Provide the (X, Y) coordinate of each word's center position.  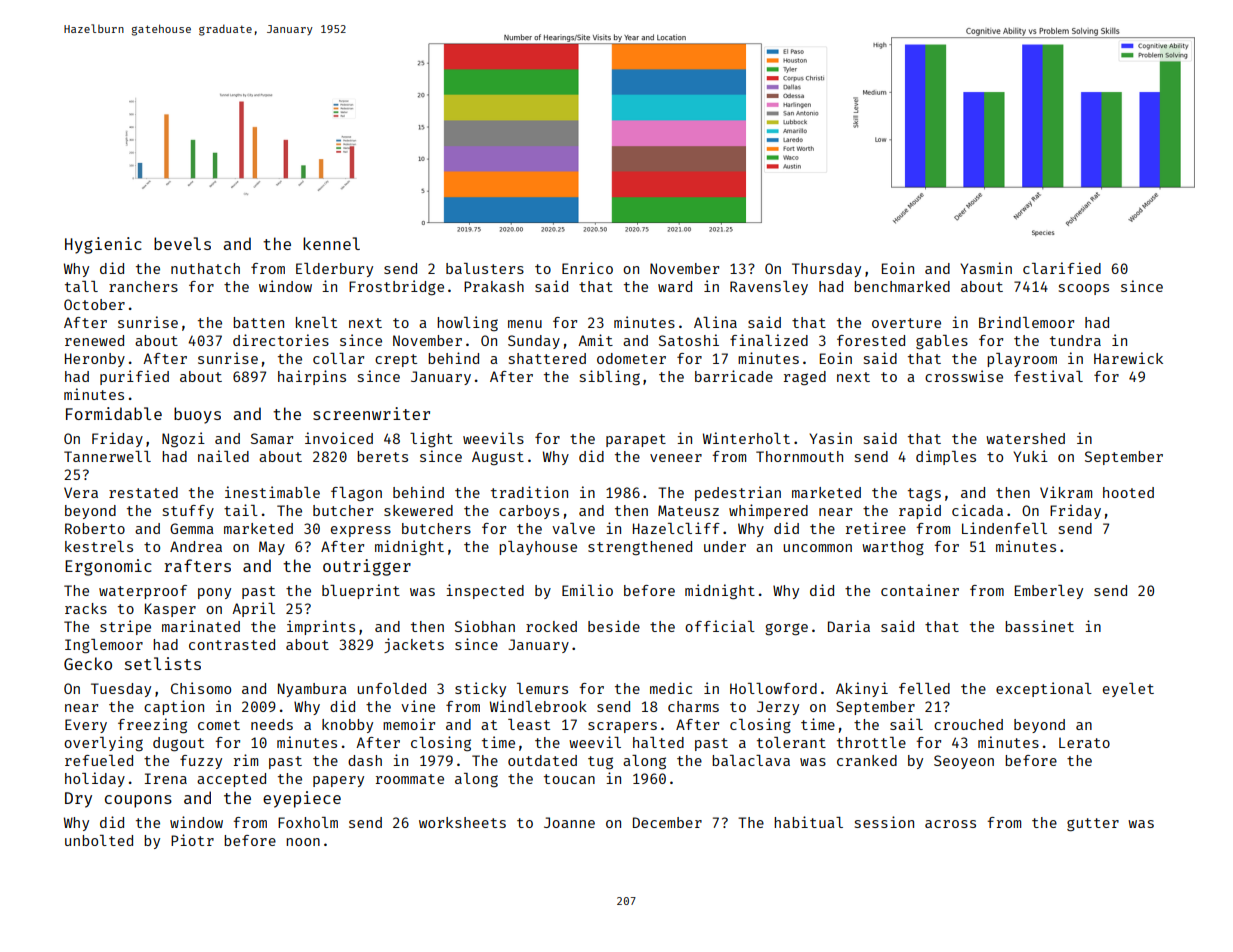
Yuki (1030, 456)
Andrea (196, 546)
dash (365, 760)
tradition (529, 492)
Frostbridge (396, 288)
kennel (331, 243)
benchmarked (902, 286)
